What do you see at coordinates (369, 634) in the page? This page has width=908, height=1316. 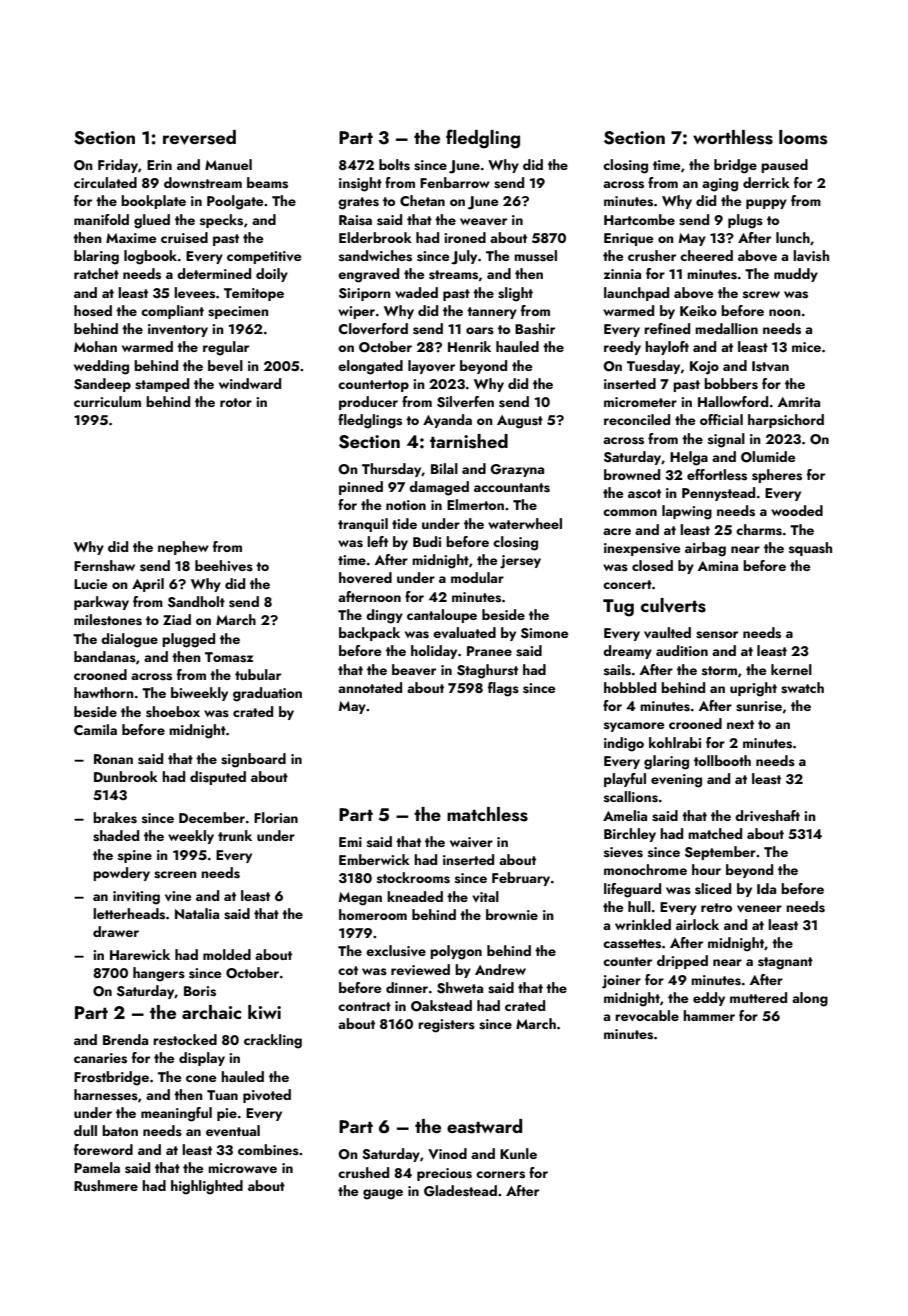 I see `backpack` at bounding box center [369, 634].
